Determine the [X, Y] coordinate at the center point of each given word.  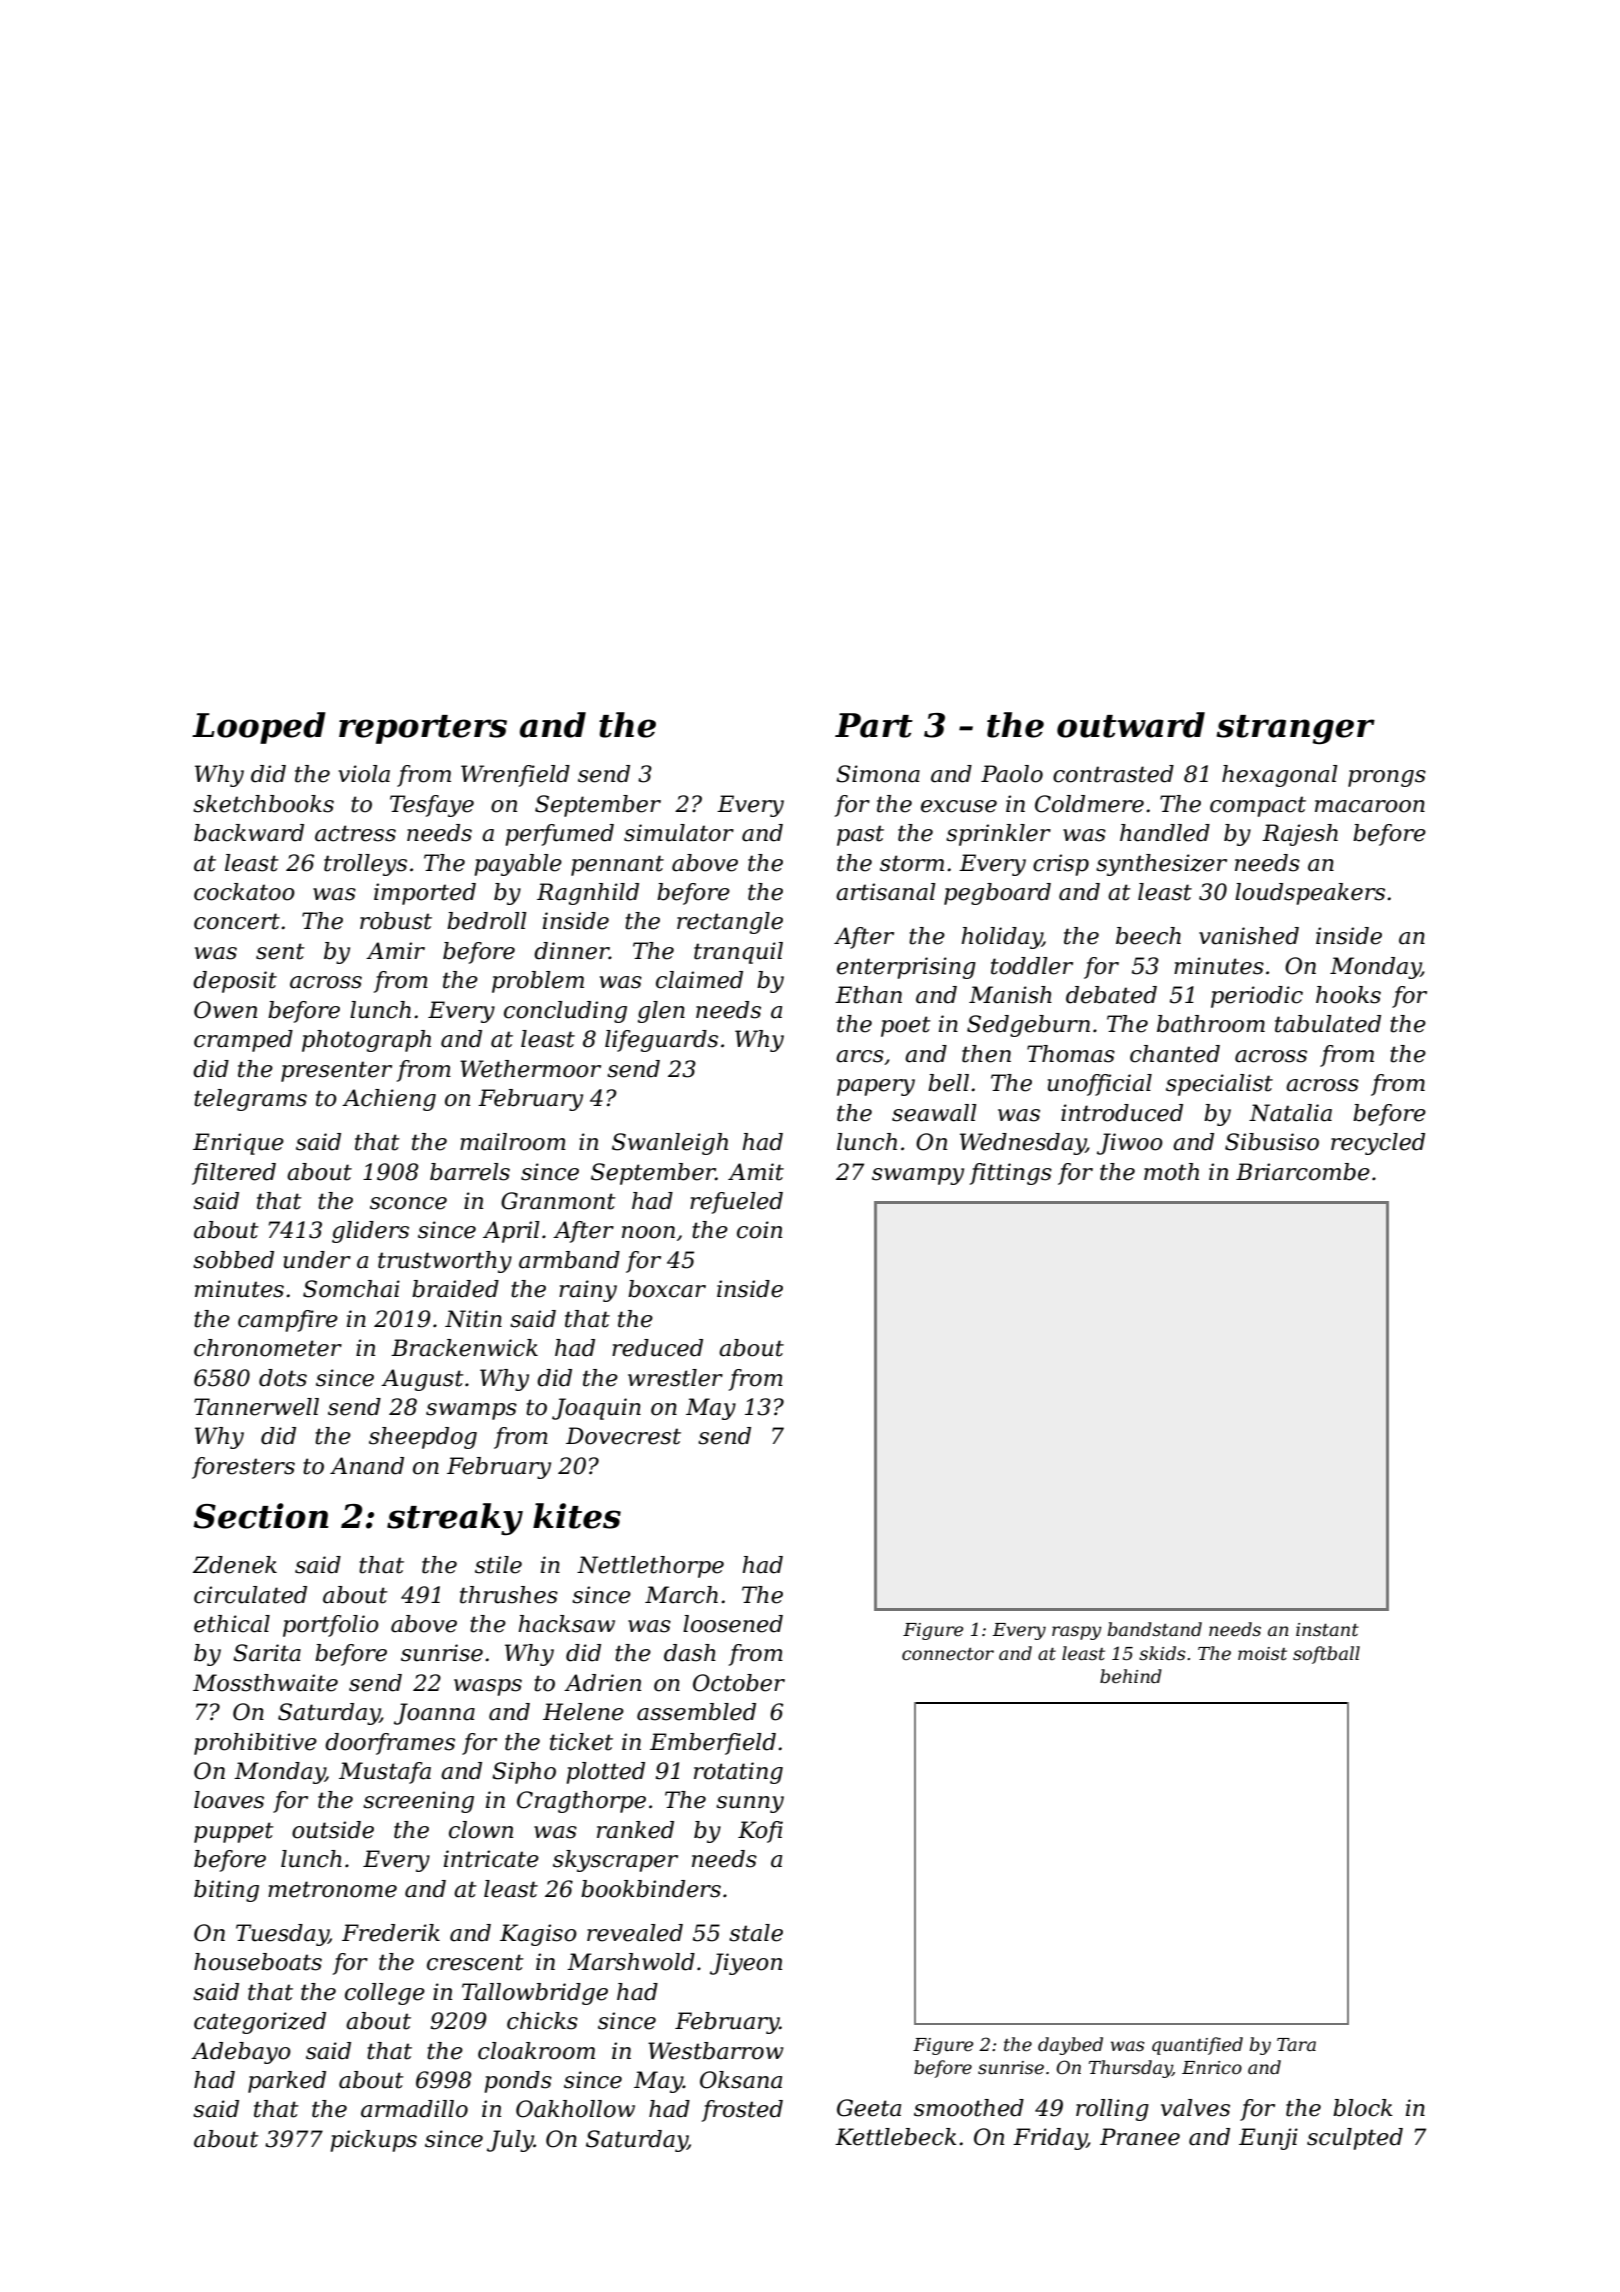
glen [661, 1012]
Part [874, 725]
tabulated [1328, 1024]
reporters [423, 729]
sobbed [233, 1260]
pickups [374, 2141]
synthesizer [1161, 865]
